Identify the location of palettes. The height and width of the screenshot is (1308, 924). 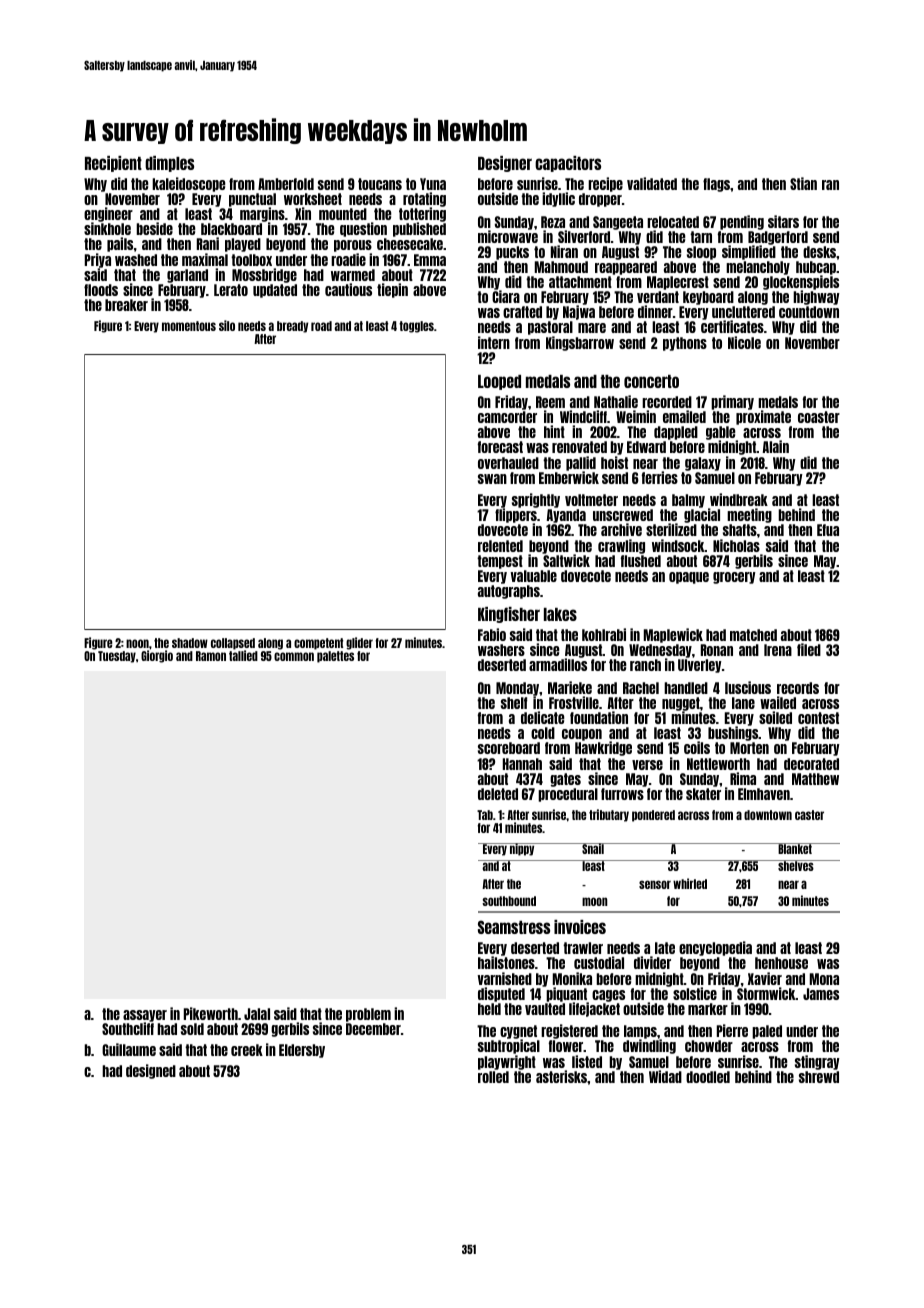
(335, 657).
